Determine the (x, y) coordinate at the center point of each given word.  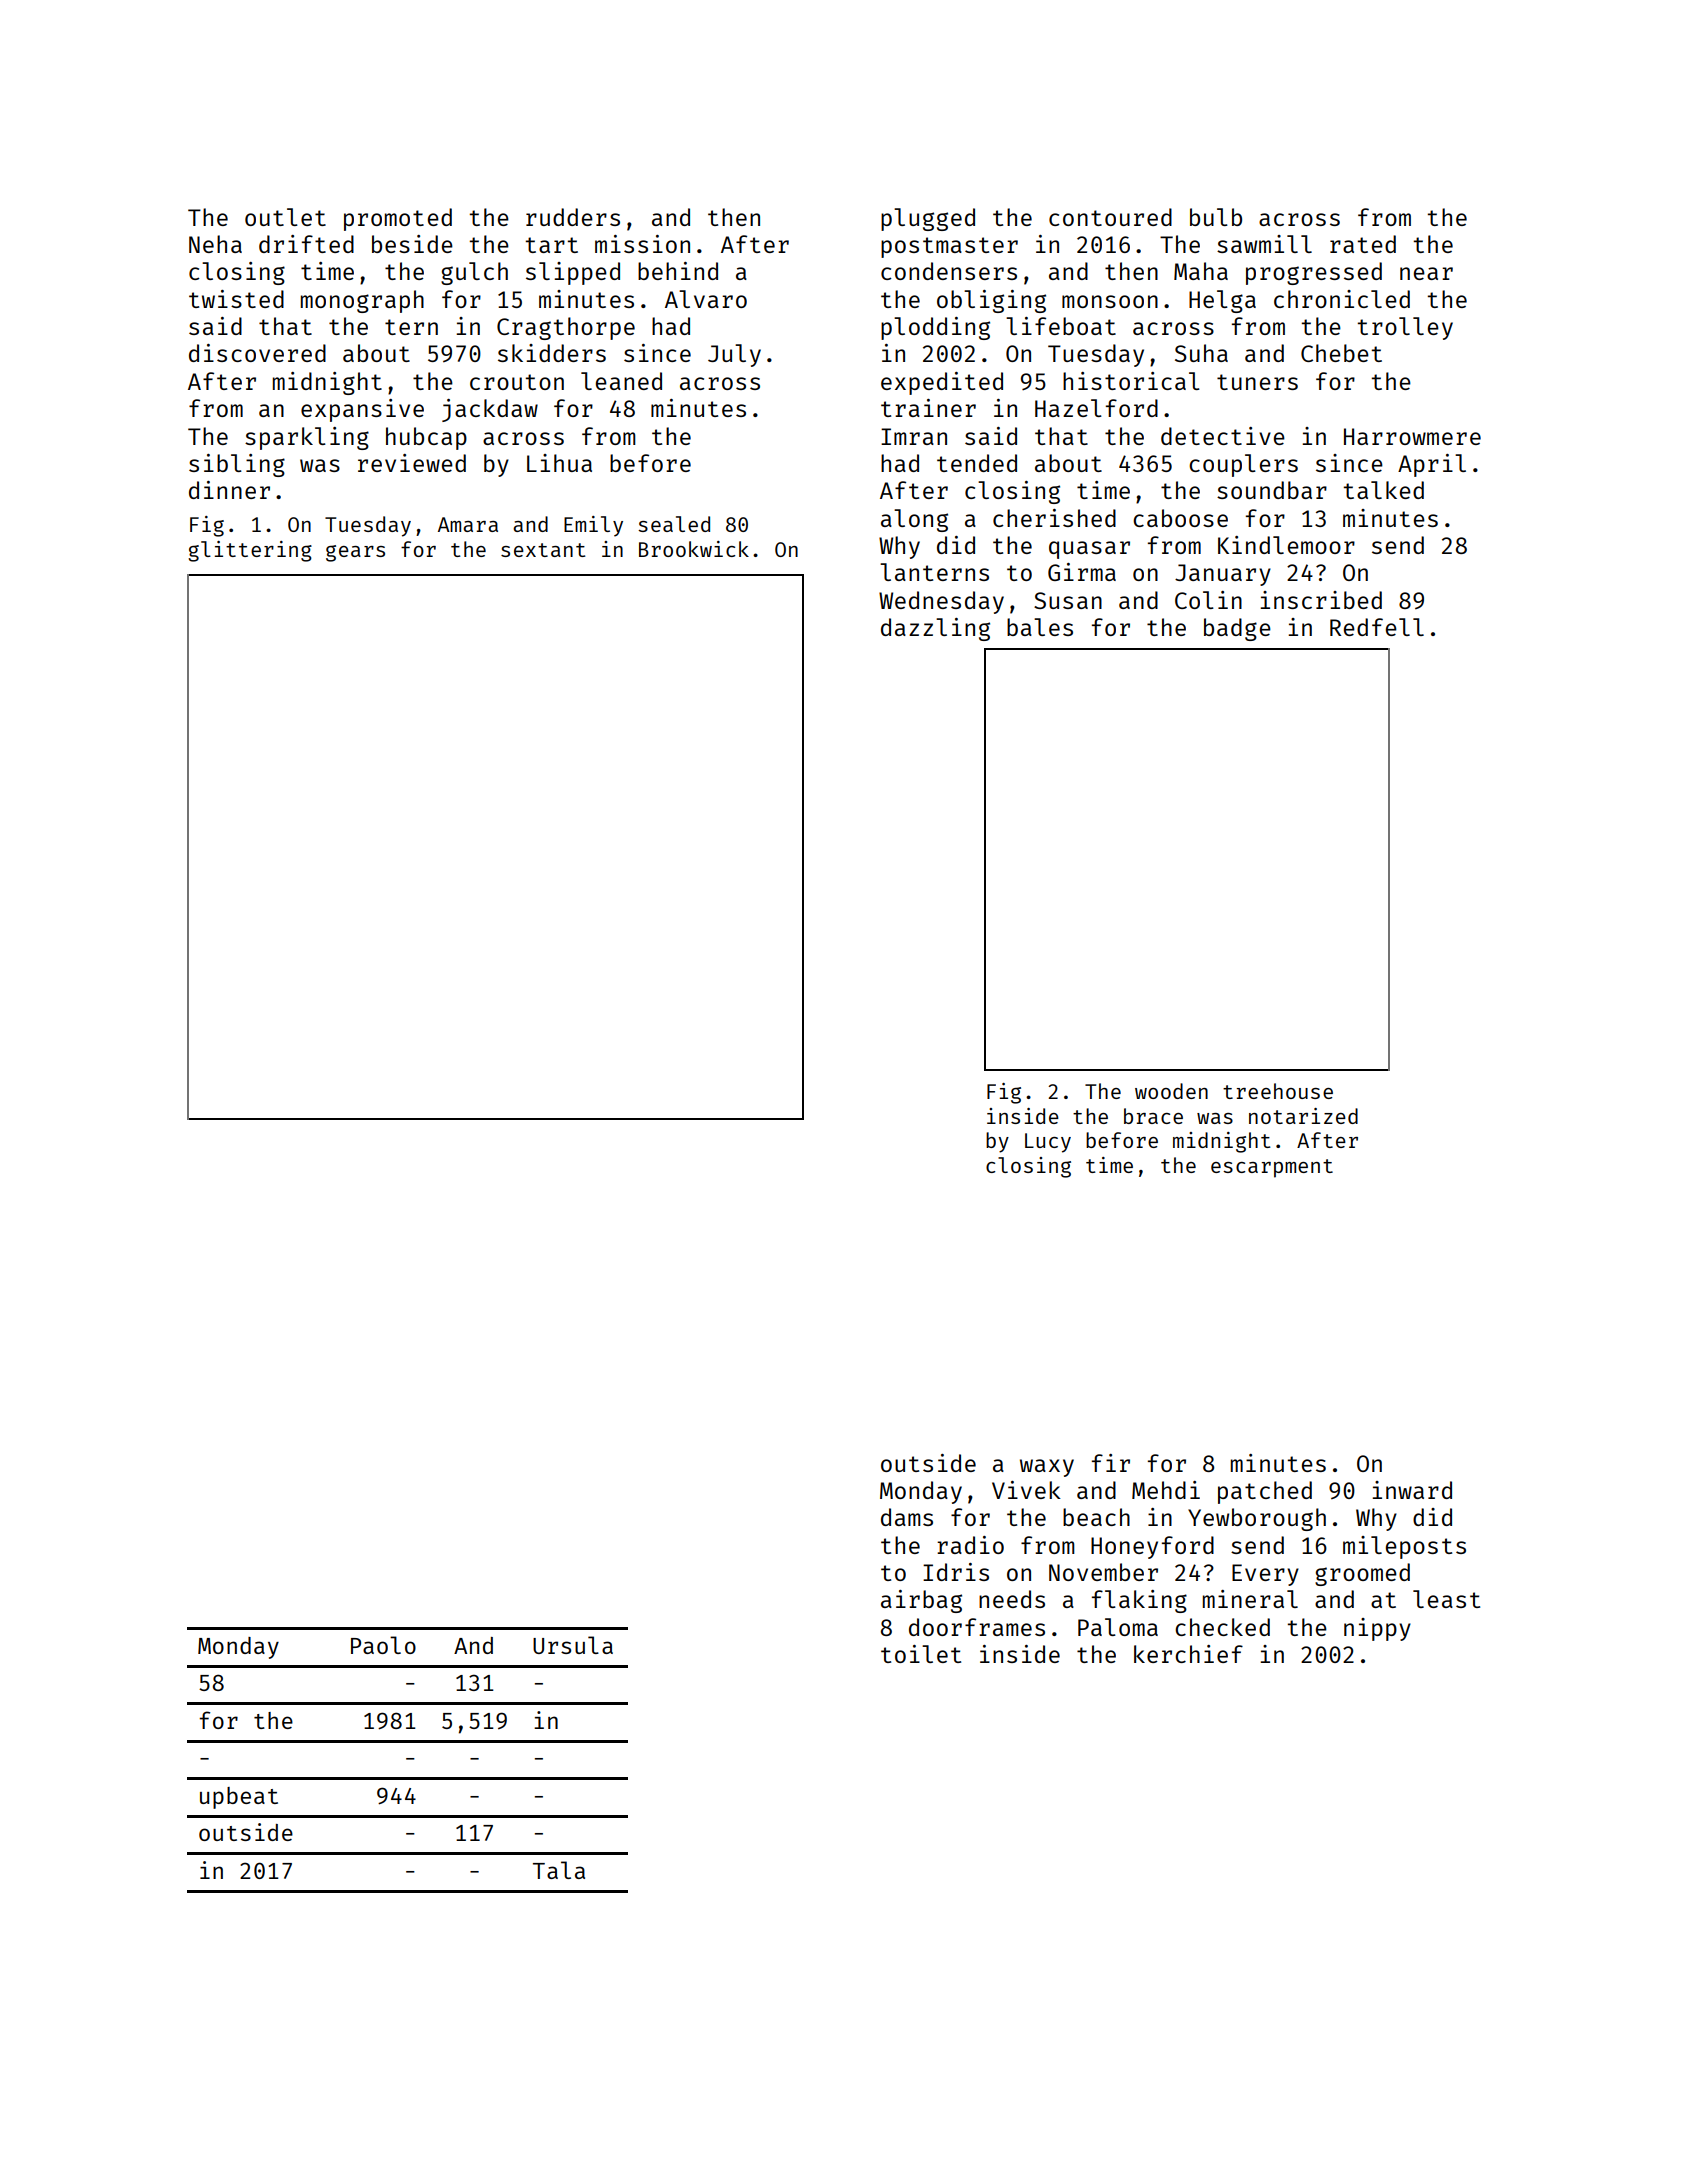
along (914, 520)
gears (355, 553)
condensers (949, 271)
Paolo (383, 1645)
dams (907, 1517)
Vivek (1026, 1490)
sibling (237, 465)
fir (1111, 1463)
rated (1363, 244)
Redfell (1377, 627)
